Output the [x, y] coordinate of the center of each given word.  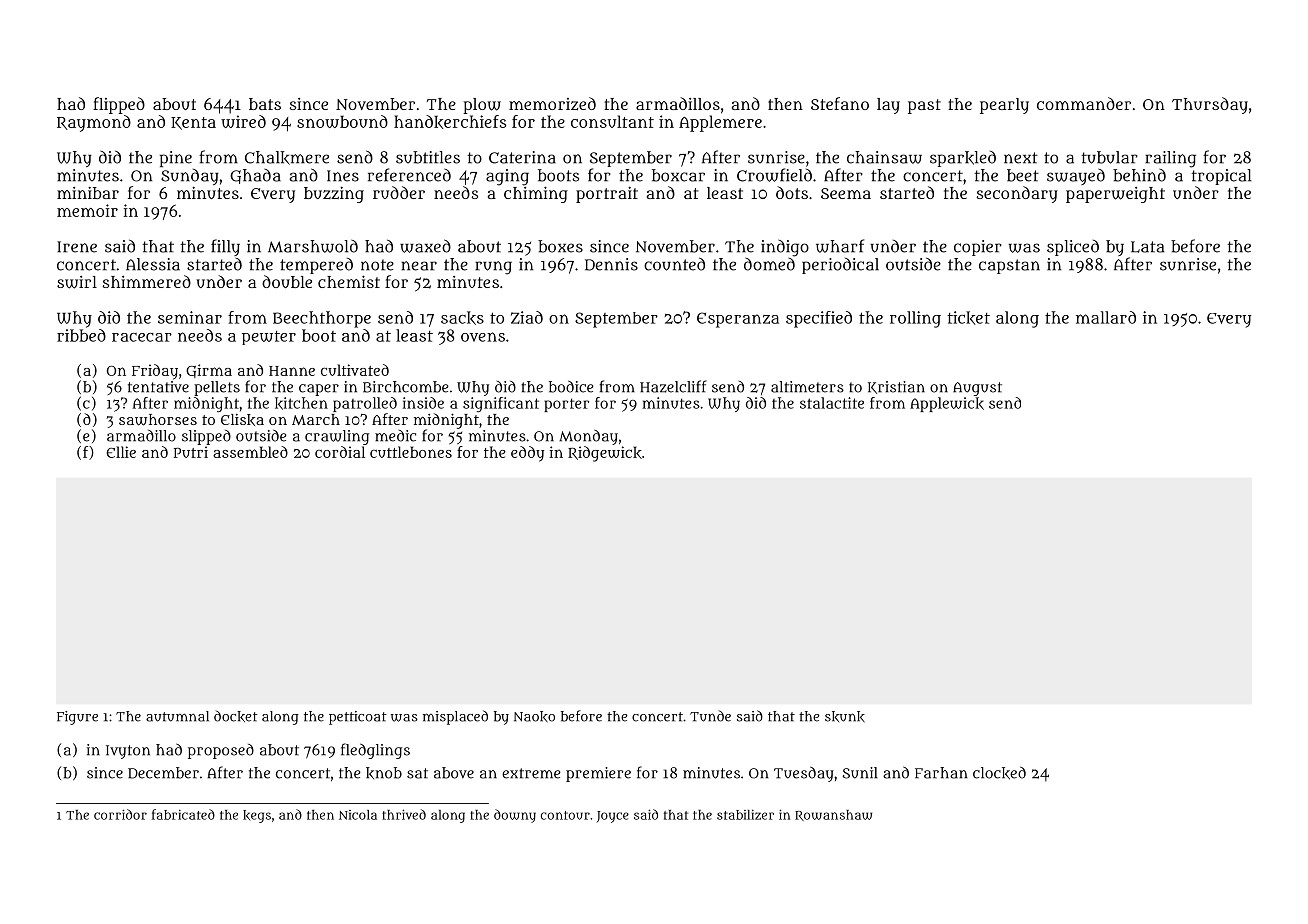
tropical [1221, 177]
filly [225, 247]
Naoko [534, 717]
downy [515, 816]
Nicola [358, 815]
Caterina [522, 157]
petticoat [358, 718]
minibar [88, 193]
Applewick [947, 404]
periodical [840, 266]
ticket [968, 318]
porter [566, 405]
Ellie [121, 452]
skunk [845, 717]
